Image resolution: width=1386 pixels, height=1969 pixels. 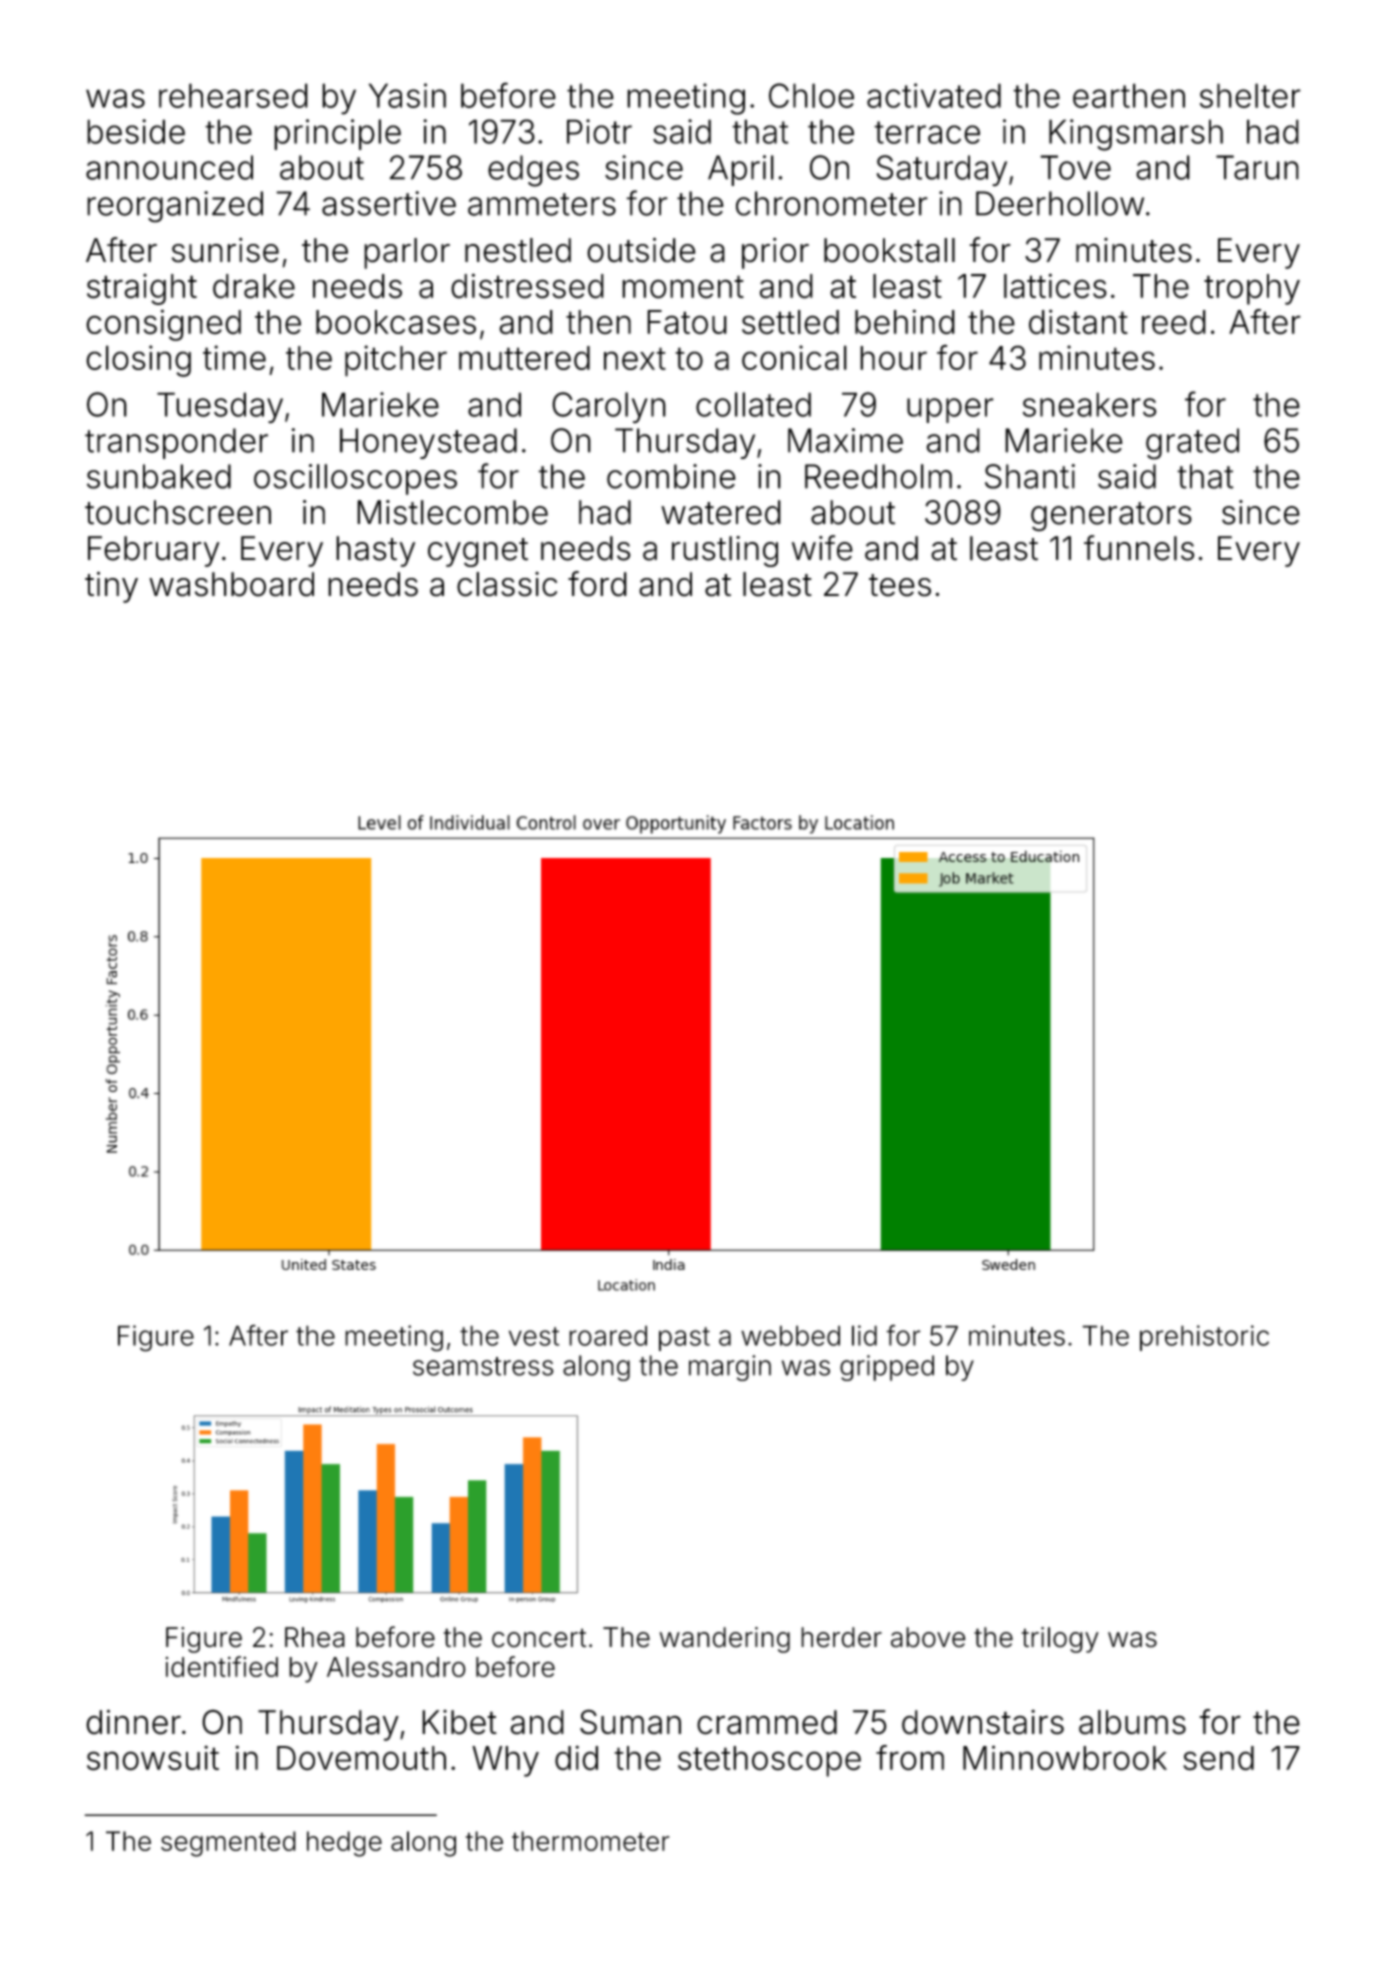 What do you see at coordinates (811, 95) in the screenshot?
I see `Chloe` at bounding box center [811, 95].
